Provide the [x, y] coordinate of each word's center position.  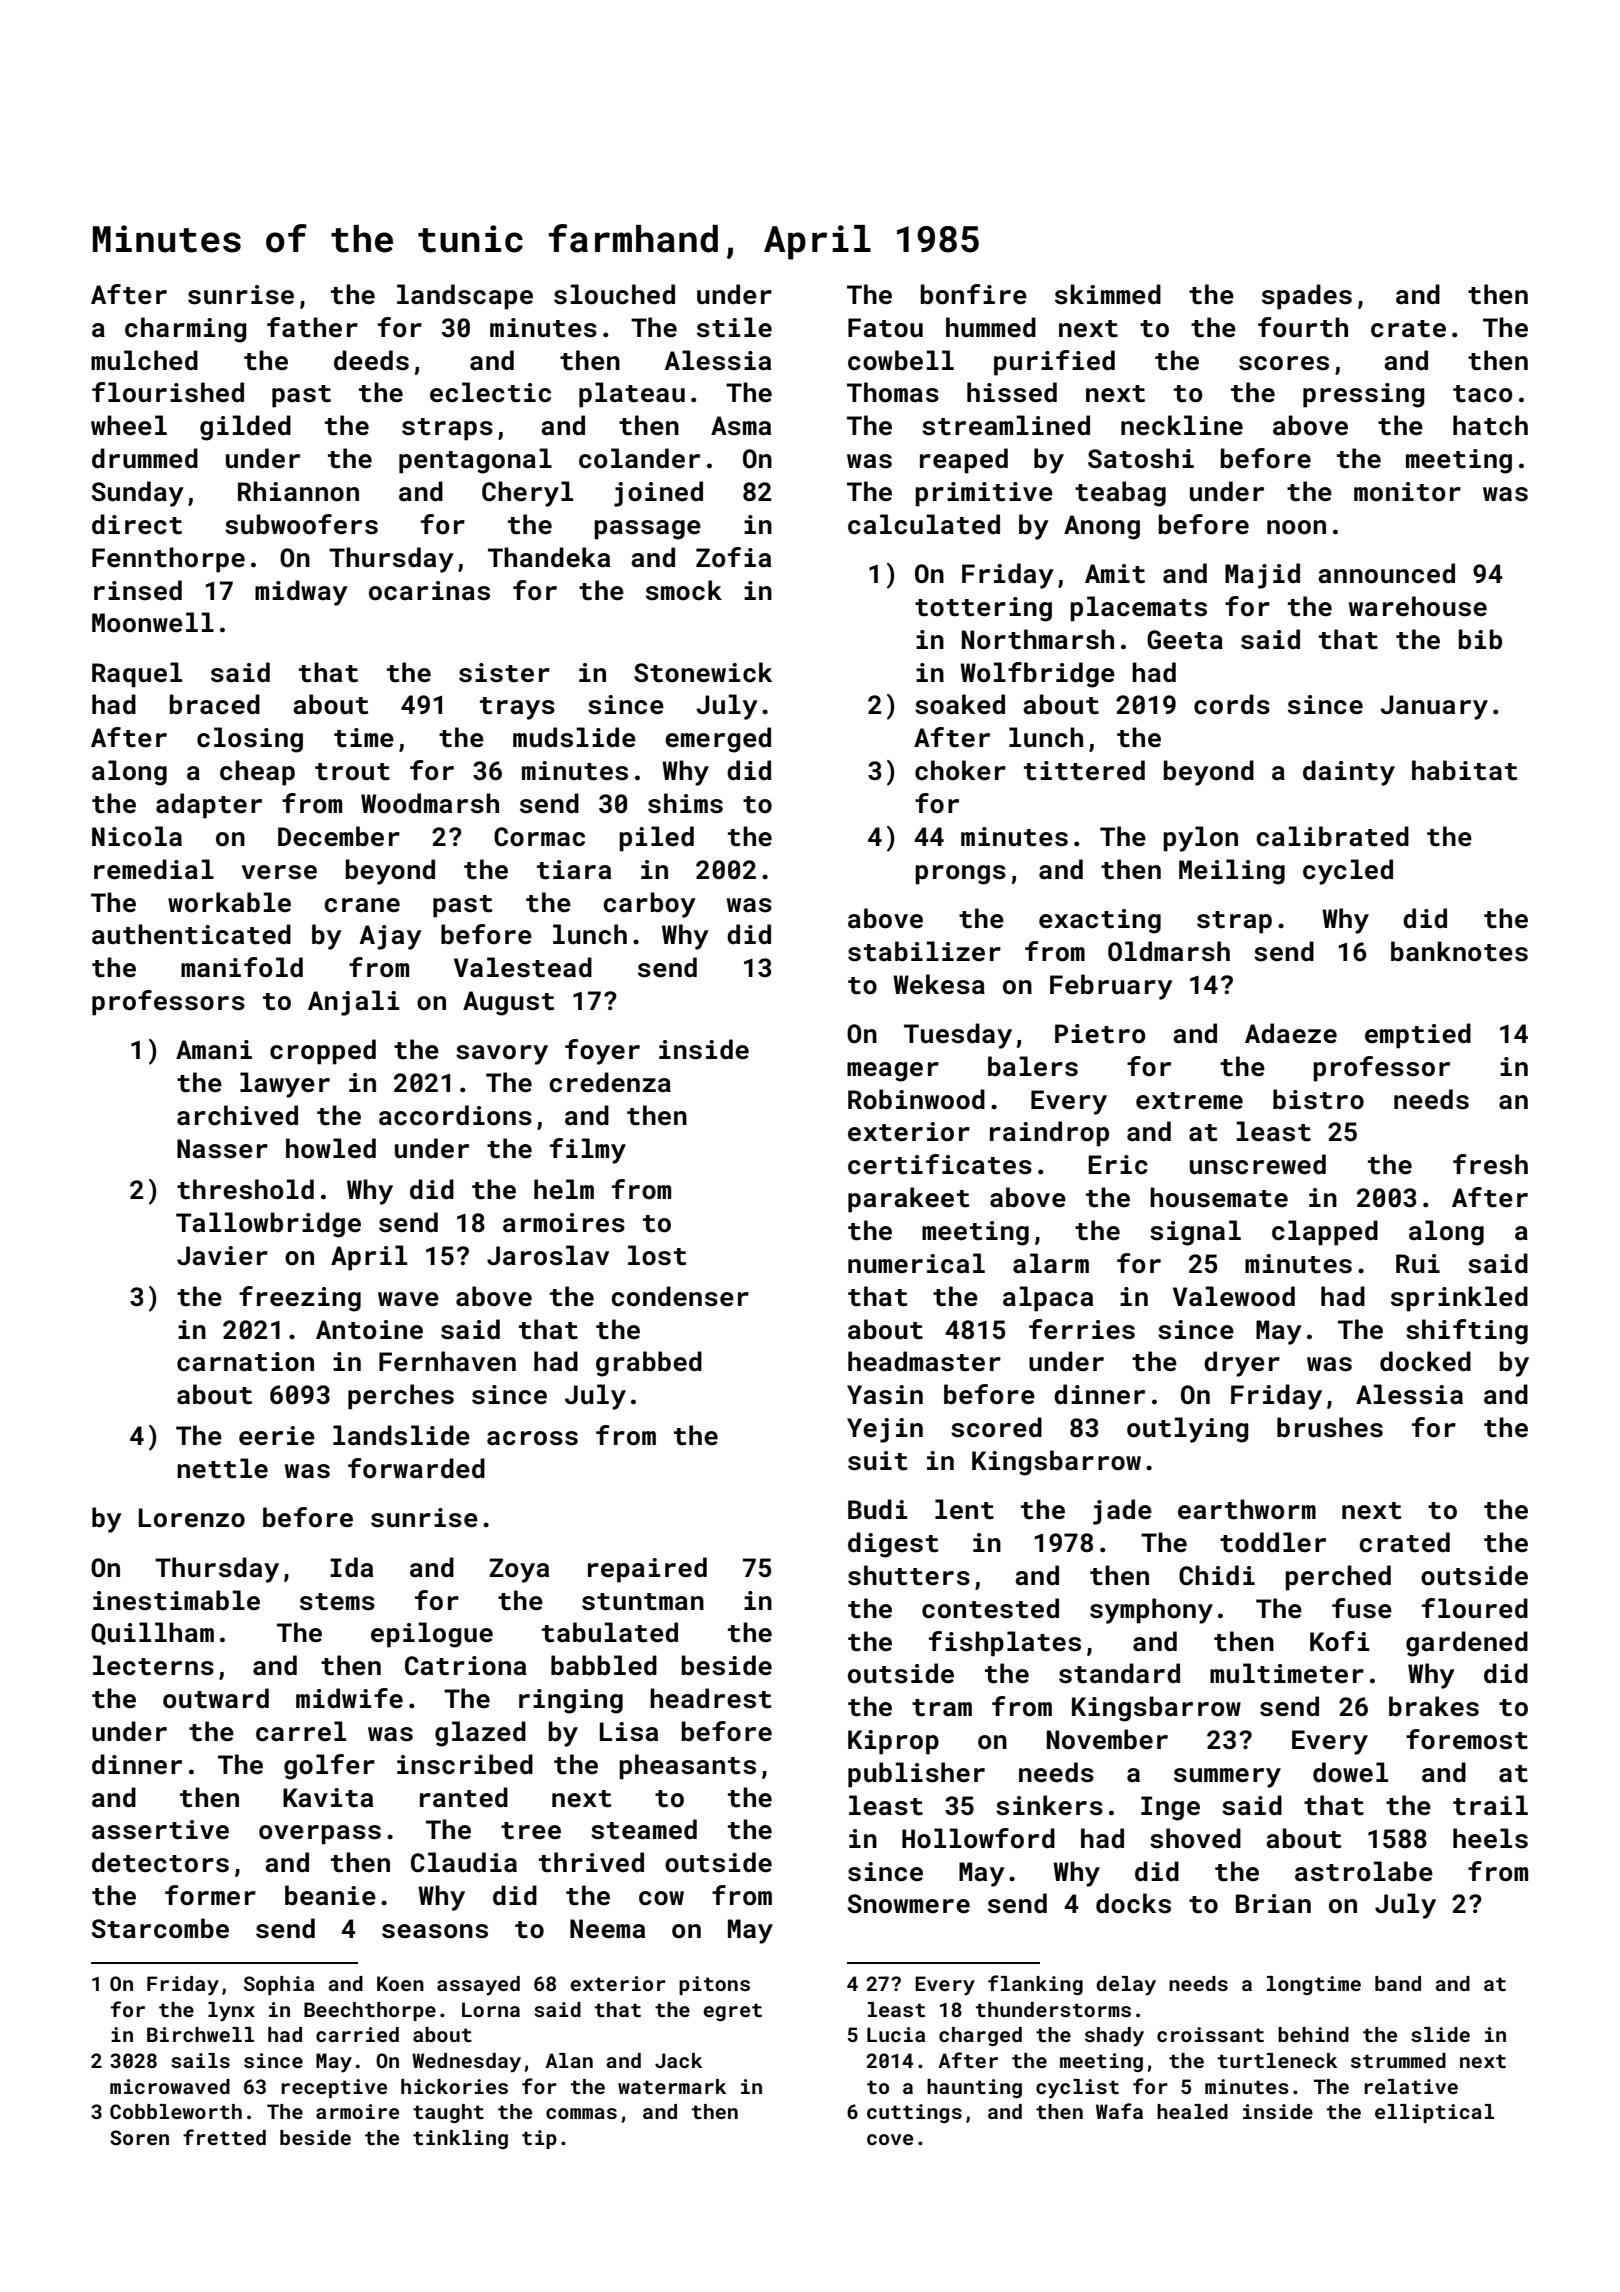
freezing [300, 1299]
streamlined [1006, 425]
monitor [1407, 492]
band [1398, 1983]
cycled [1348, 872]
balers [1033, 1066]
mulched [144, 360]
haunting [974, 2088]
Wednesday [466, 2063]
